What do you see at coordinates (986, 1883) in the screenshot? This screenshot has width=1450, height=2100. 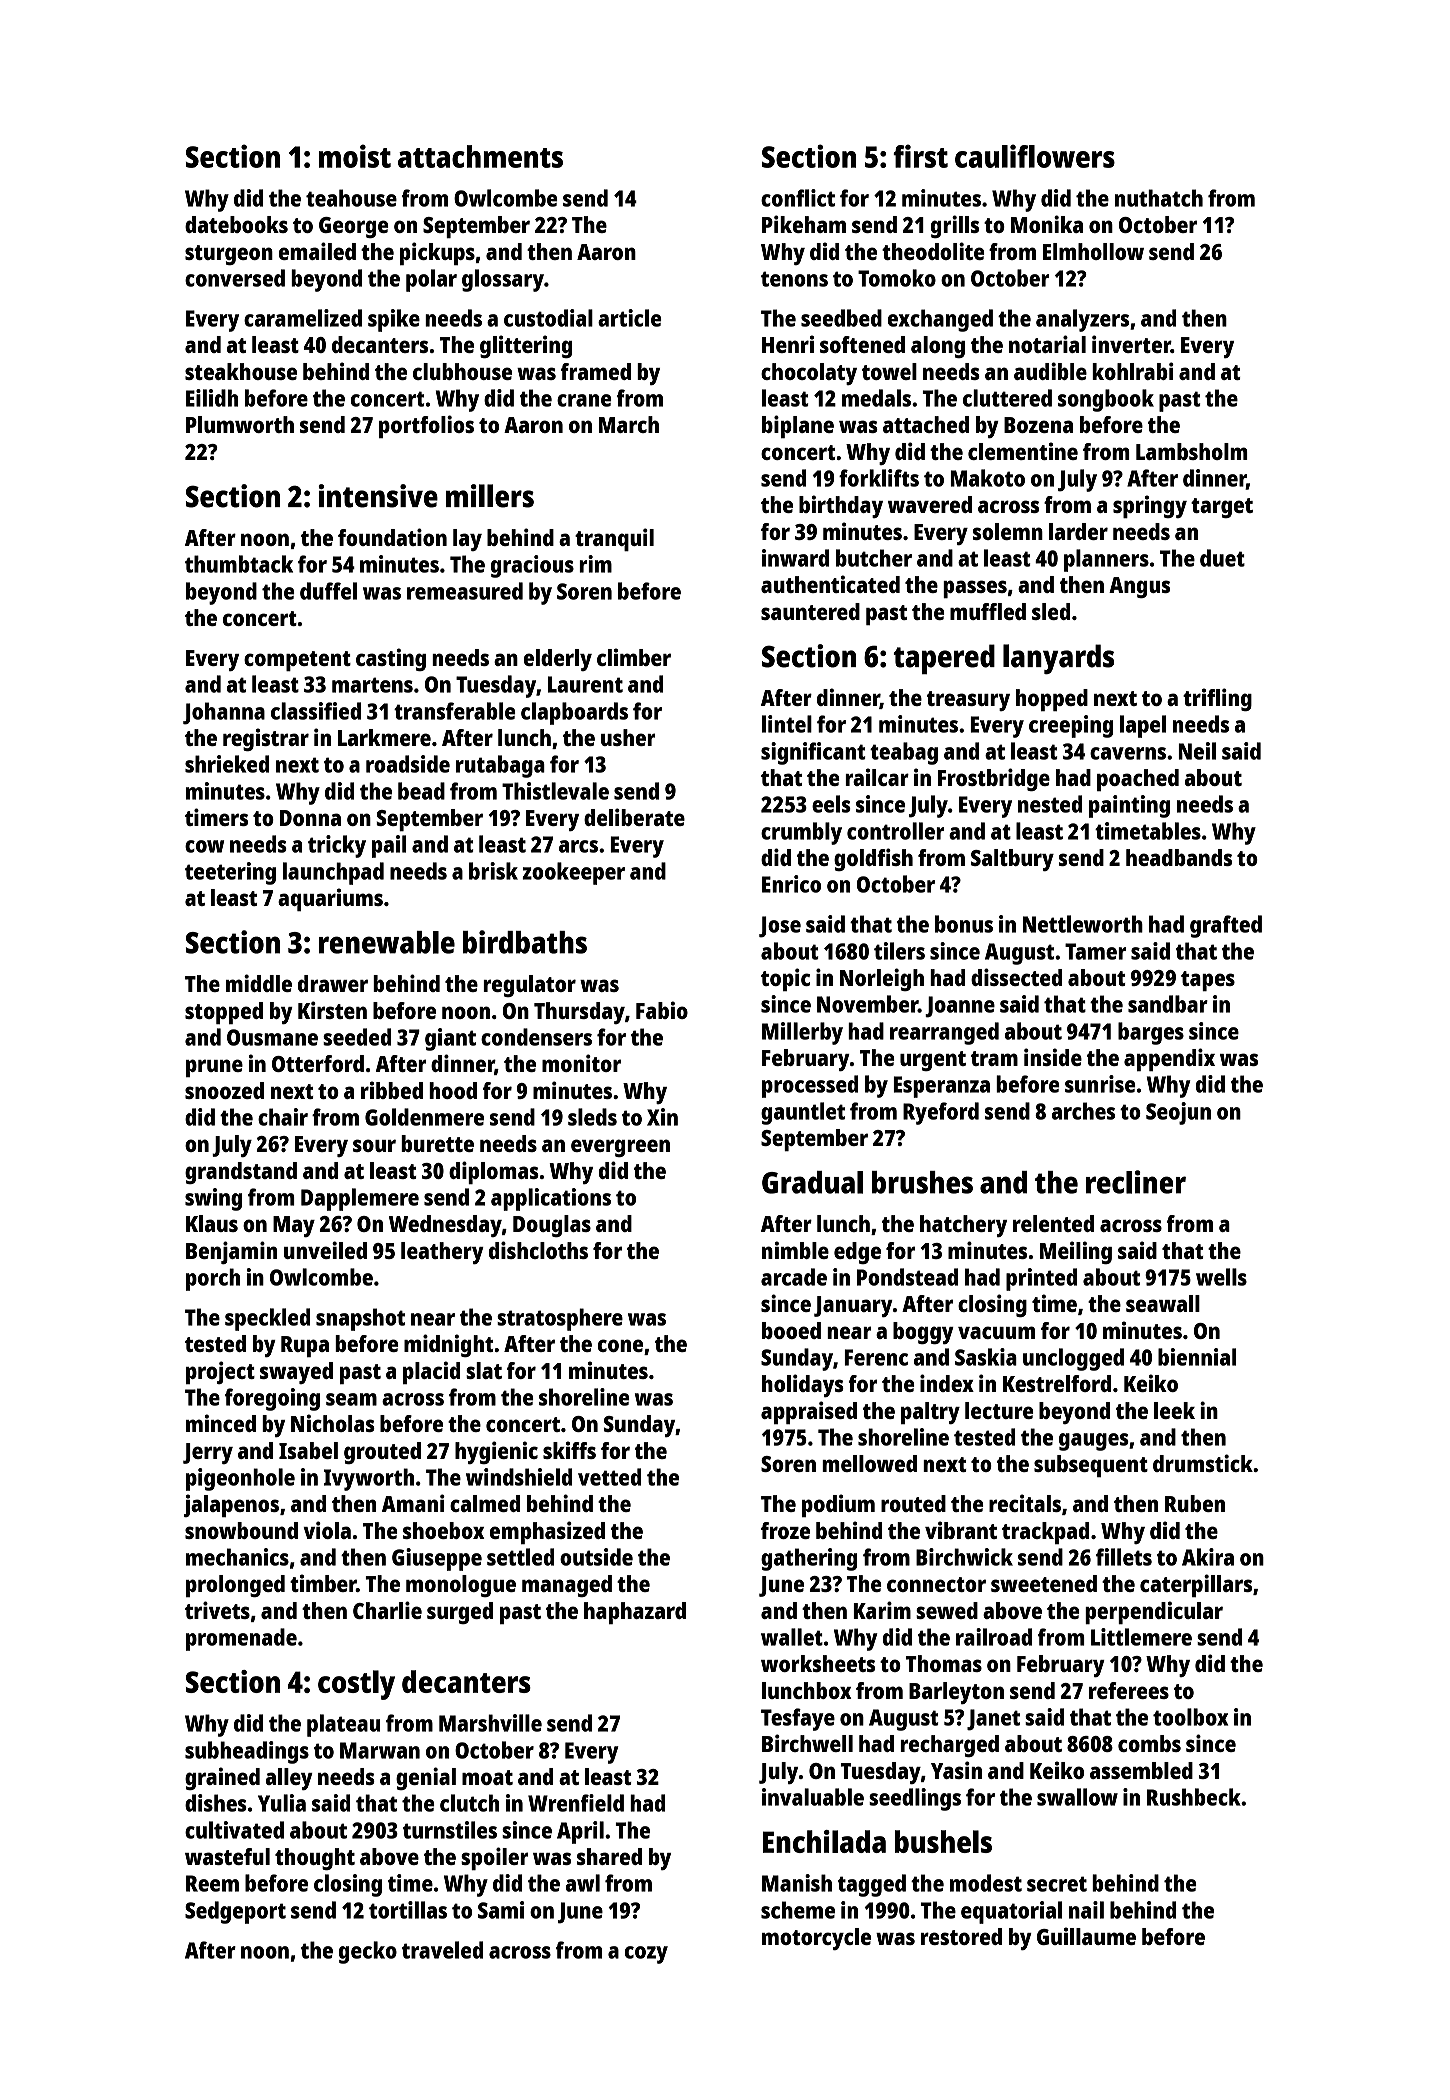 I see `modest` at bounding box center [986, 1883].
